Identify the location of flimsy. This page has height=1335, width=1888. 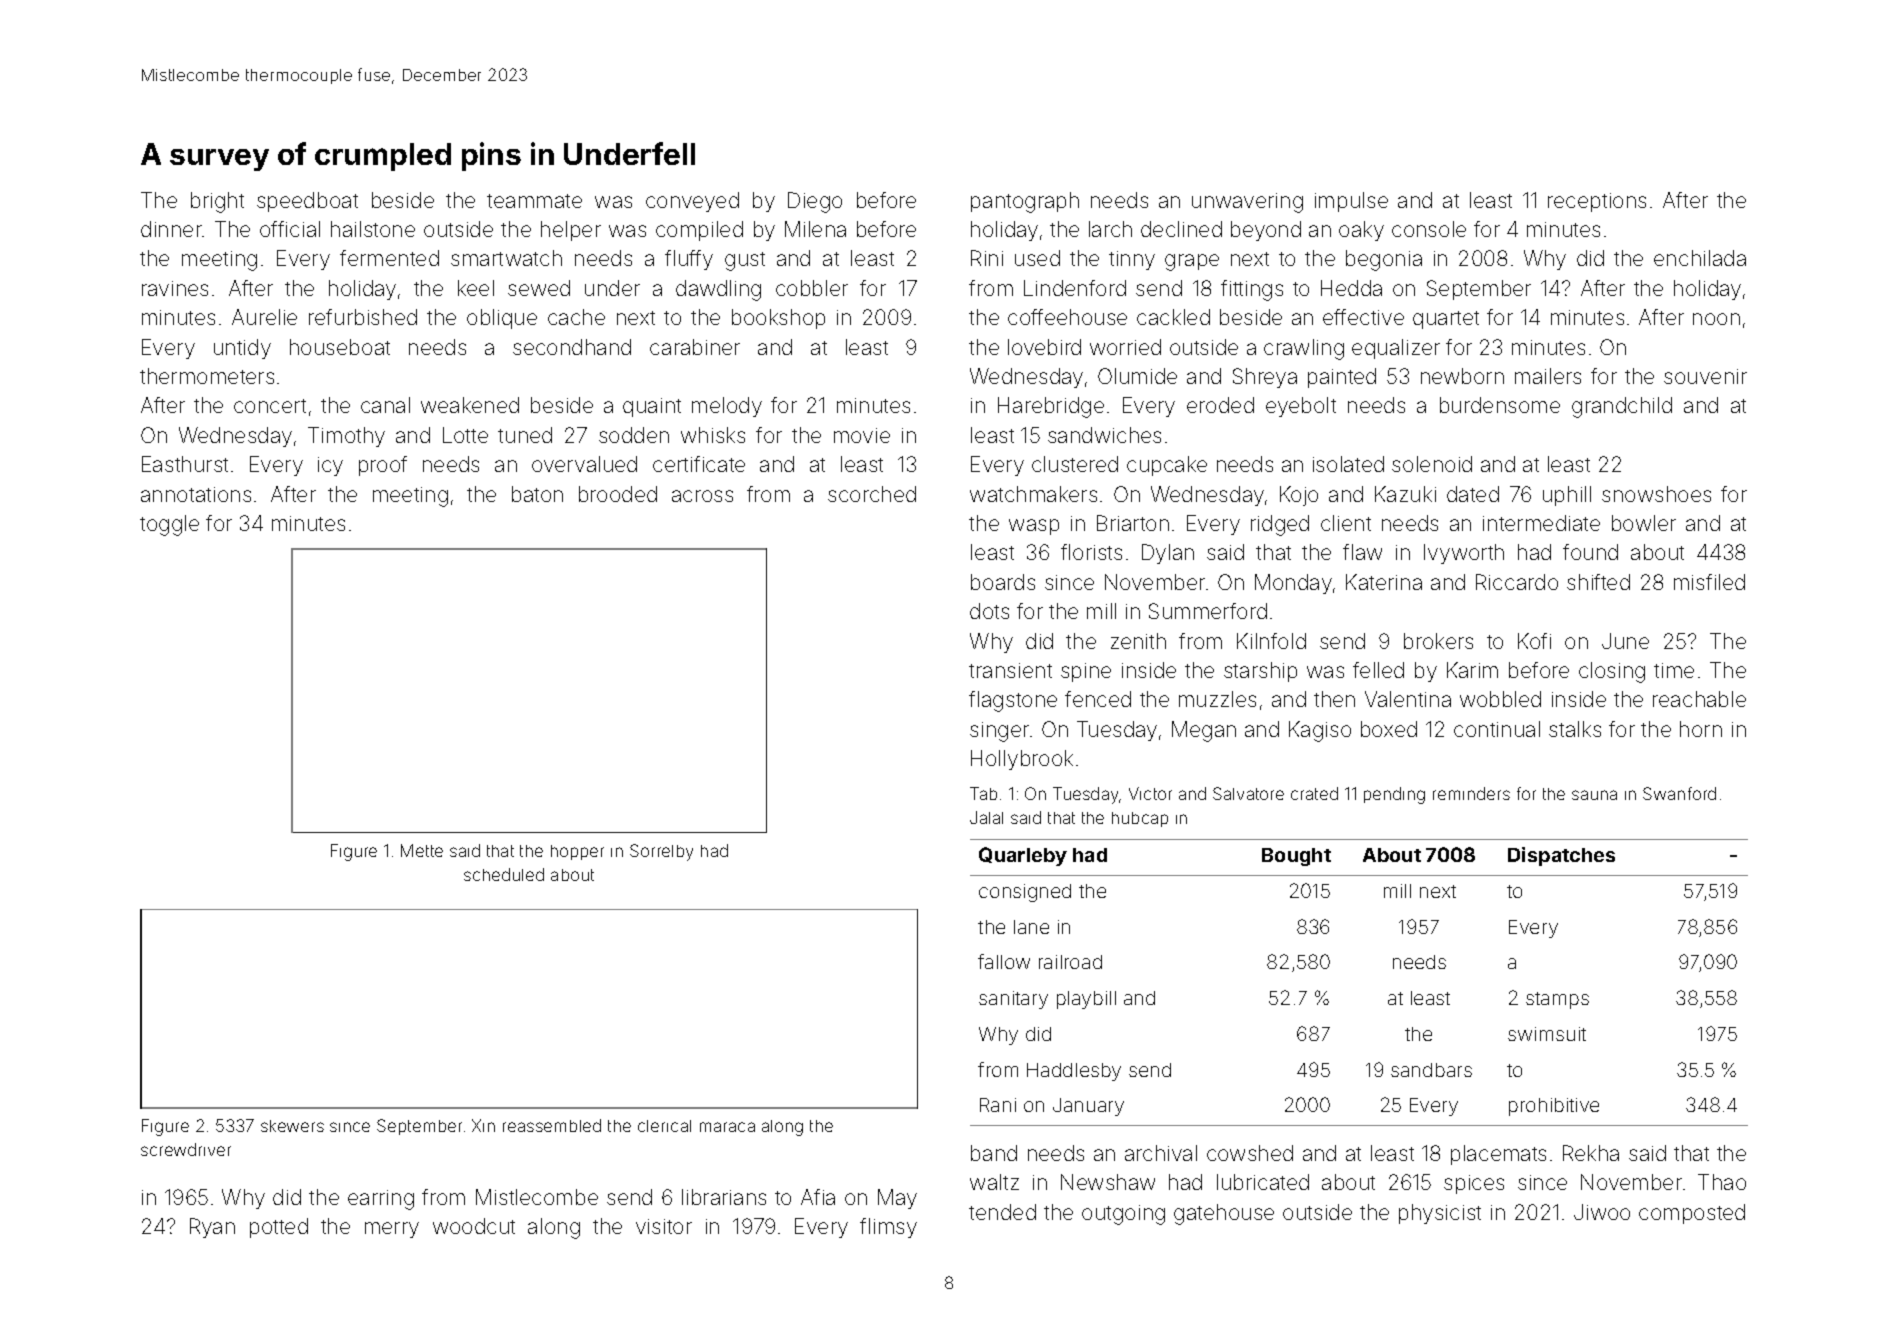
(888, 1228).
